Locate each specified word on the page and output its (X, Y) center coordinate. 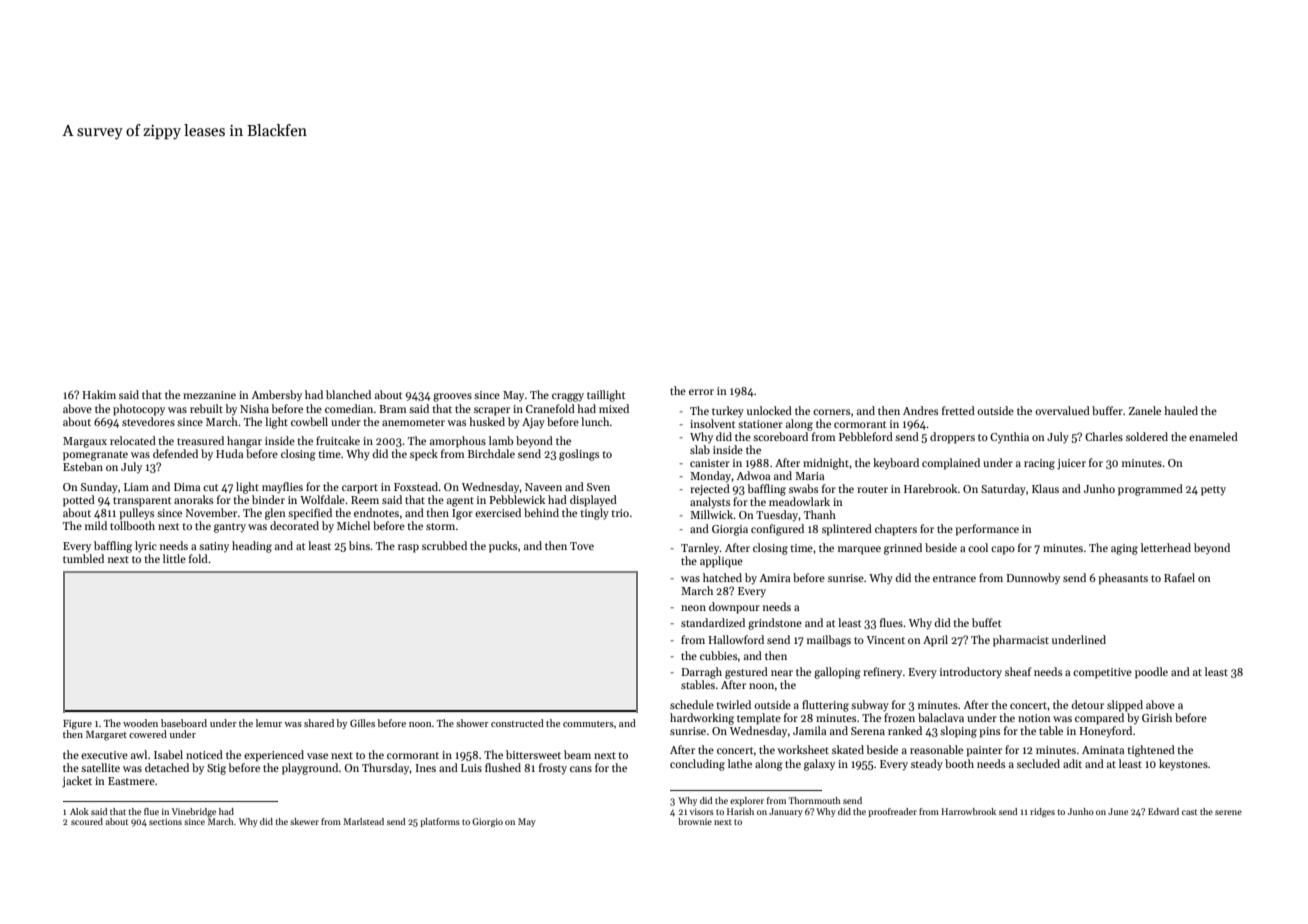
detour (1088, 704)
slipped (1125, 706)
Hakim (99, 394)
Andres (920, 410)
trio (620, 513)
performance (987, 530)
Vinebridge (194, 812)
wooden (140, 723)
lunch (595, 421)
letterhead (1166, 547)
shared (319, 723)
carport (360, 489)
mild (96, 525)
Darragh (702, 673)
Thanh (820, 514)
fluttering (825, 706)
